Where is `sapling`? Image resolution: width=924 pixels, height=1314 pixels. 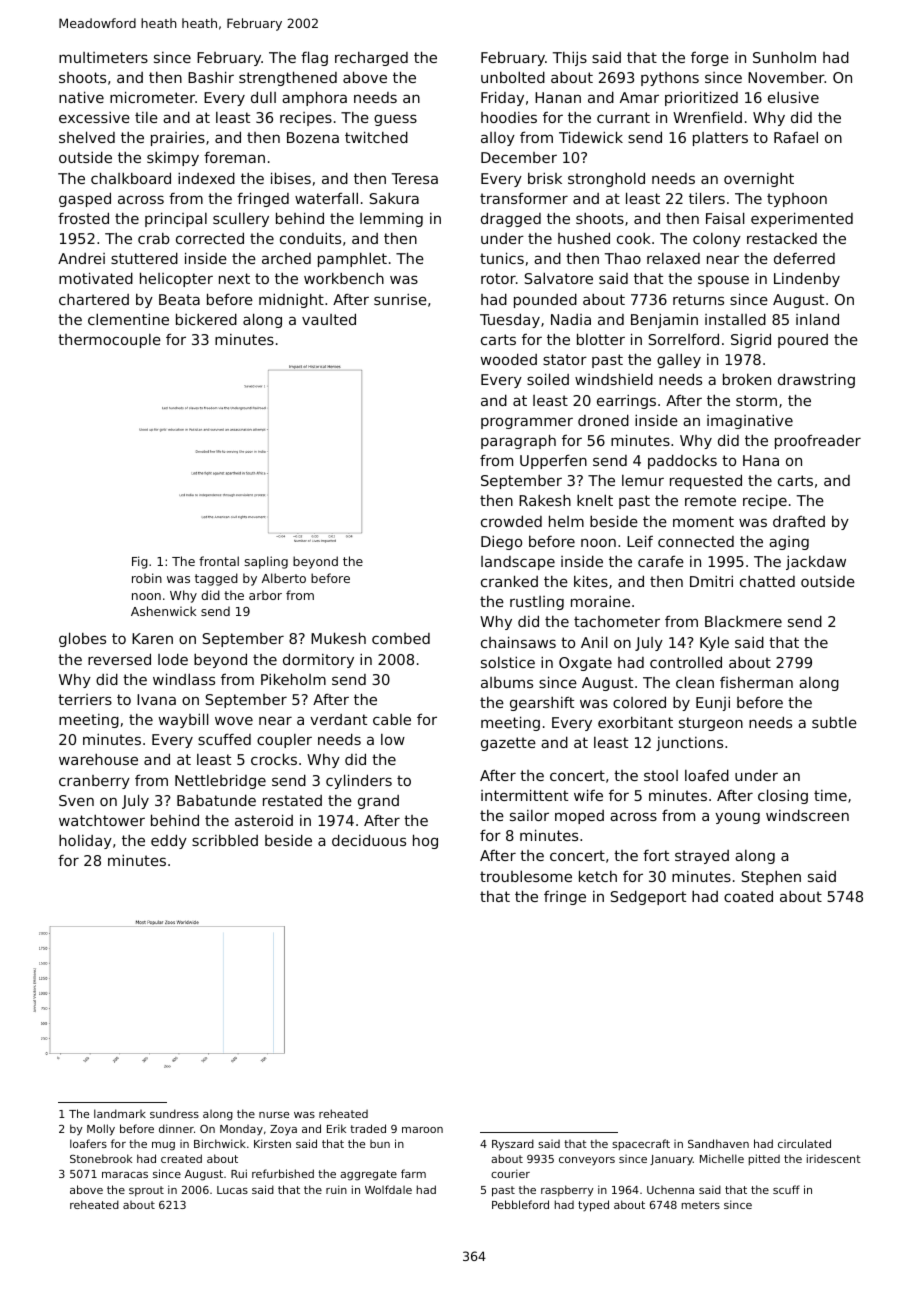 sapling is located at coordinates (266, 562).
